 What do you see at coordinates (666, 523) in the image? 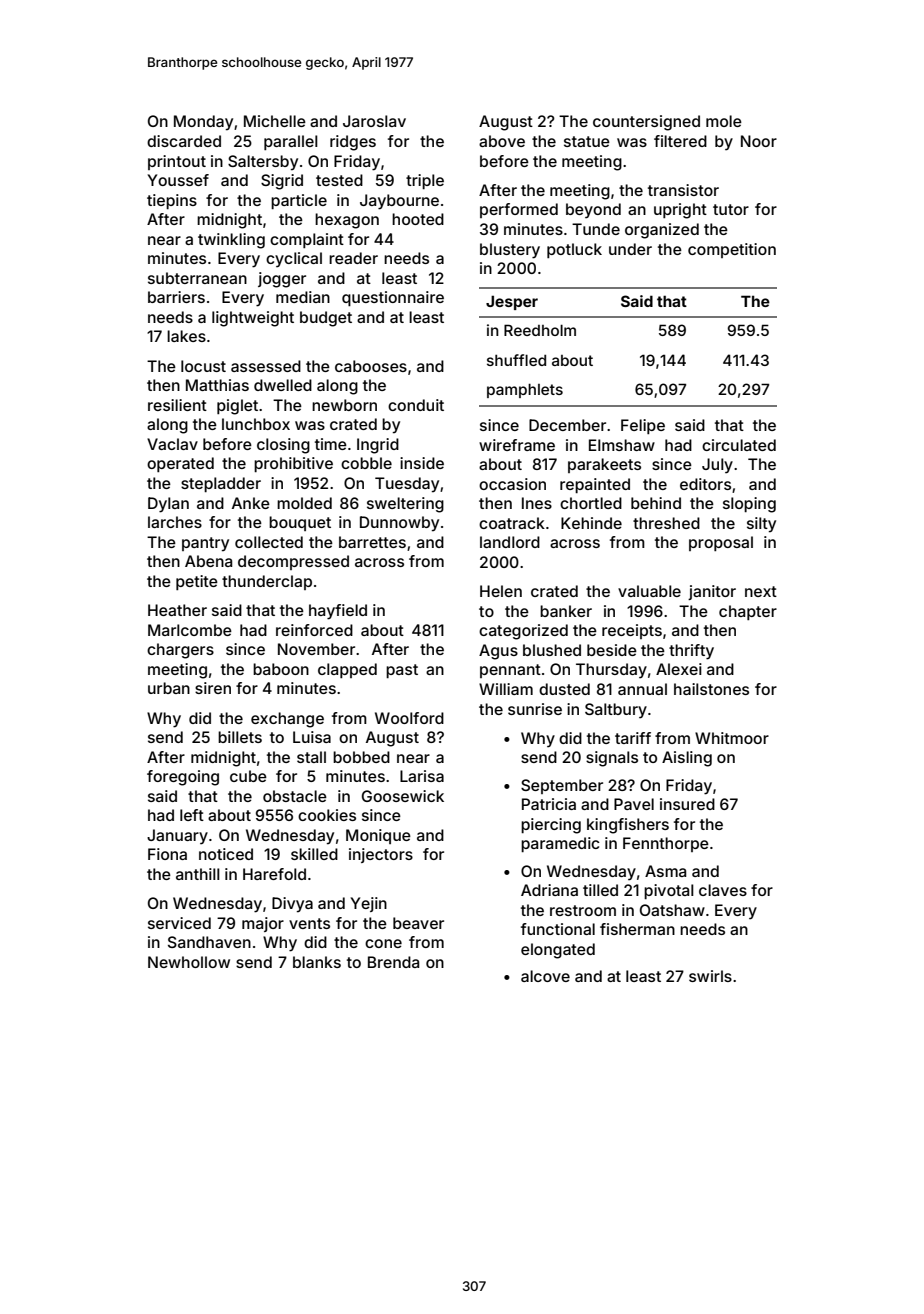
I see `threshed` at bounding box center [666, 523].
